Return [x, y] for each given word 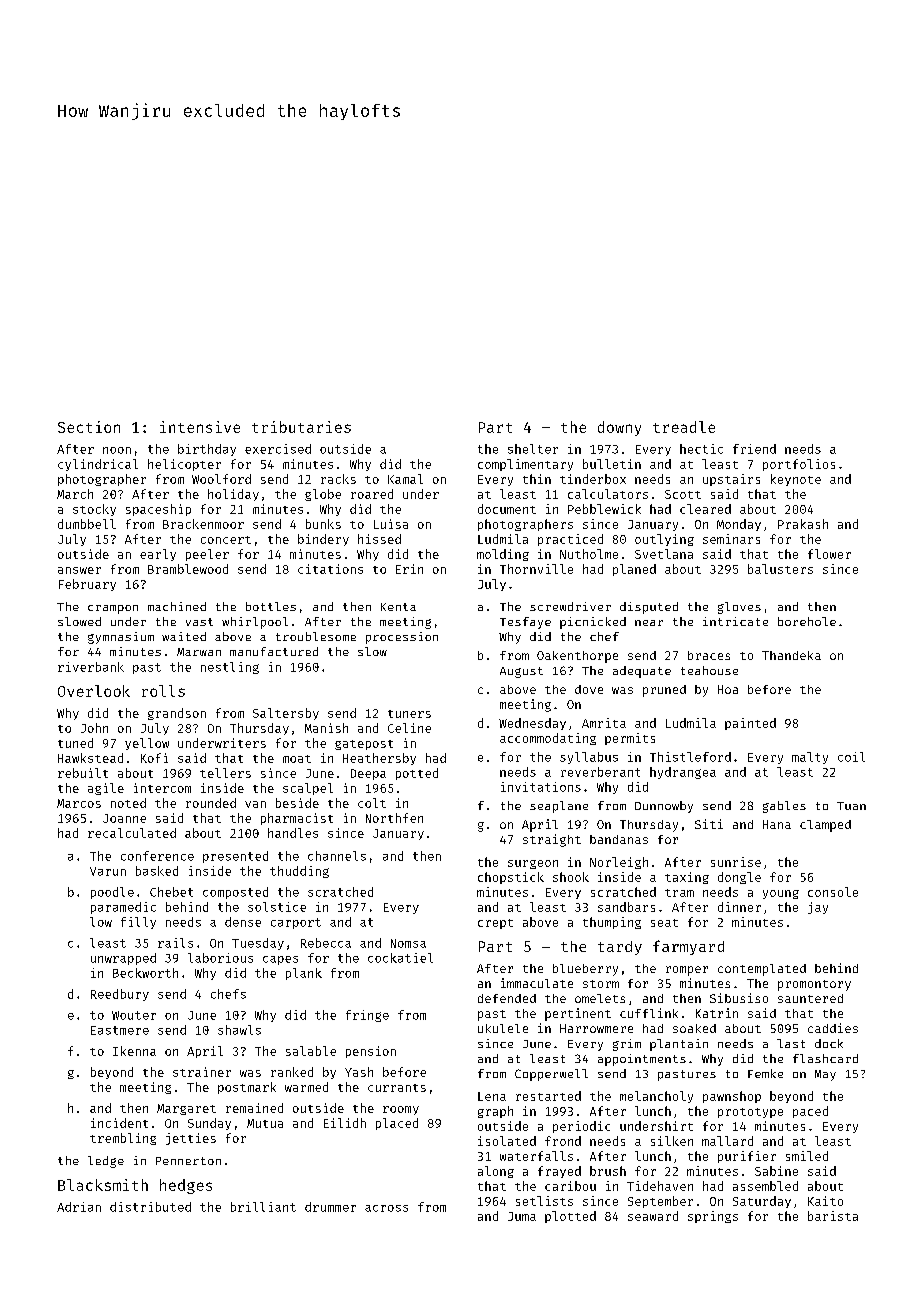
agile [106, 789]
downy [619, 428]
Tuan [851, 806]
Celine [409, 728]
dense [243, 922]
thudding [299, 872]
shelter [533, 449]
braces [709, 655]
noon [117, 450]
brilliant [263, 1207]
